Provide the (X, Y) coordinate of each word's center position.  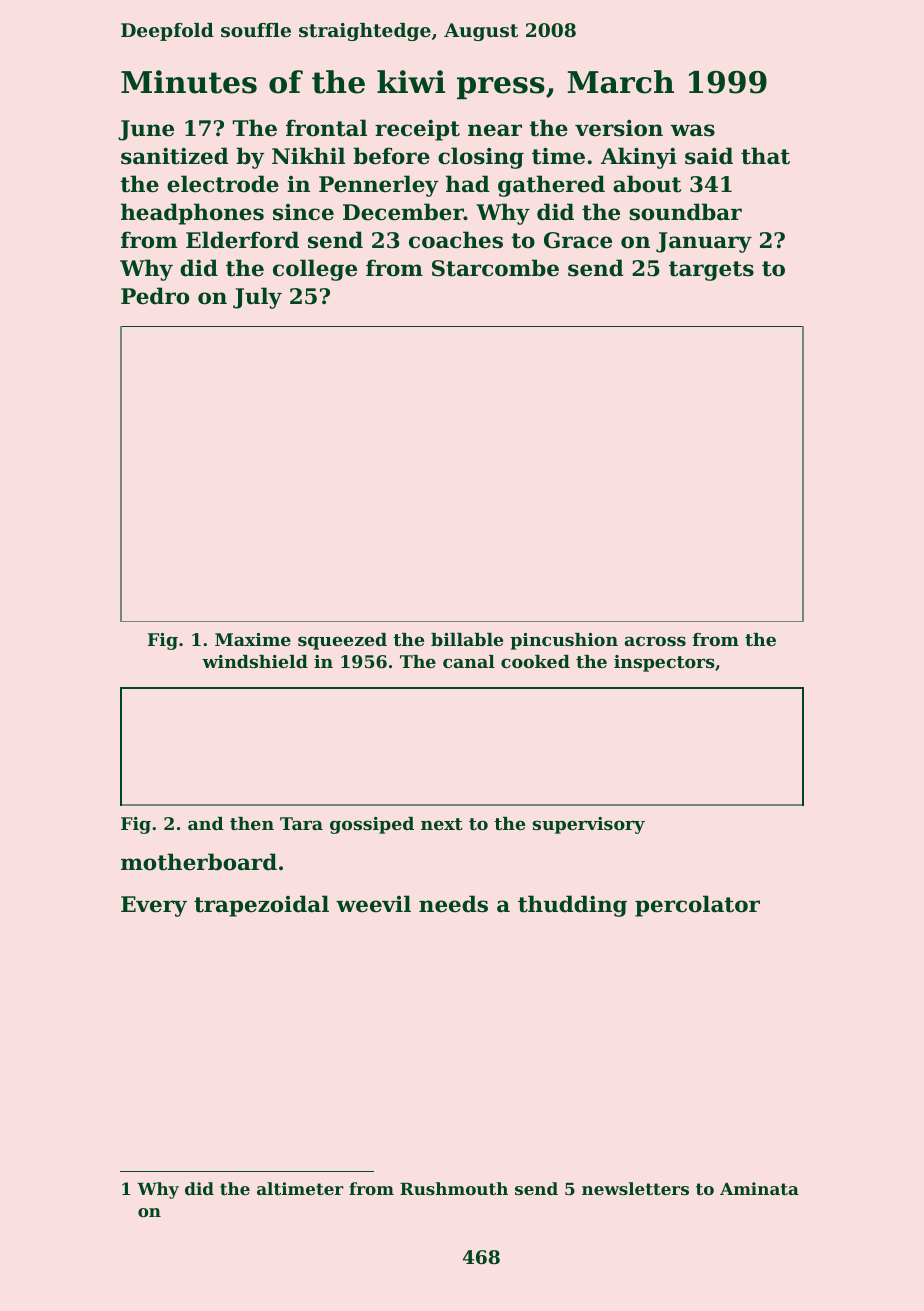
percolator (697, 906)
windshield (255, 661)
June (146, 130)
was (693, 130)
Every (154, 906)
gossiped (372, 825)
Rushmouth (454, 1188)
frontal (326, 128)
